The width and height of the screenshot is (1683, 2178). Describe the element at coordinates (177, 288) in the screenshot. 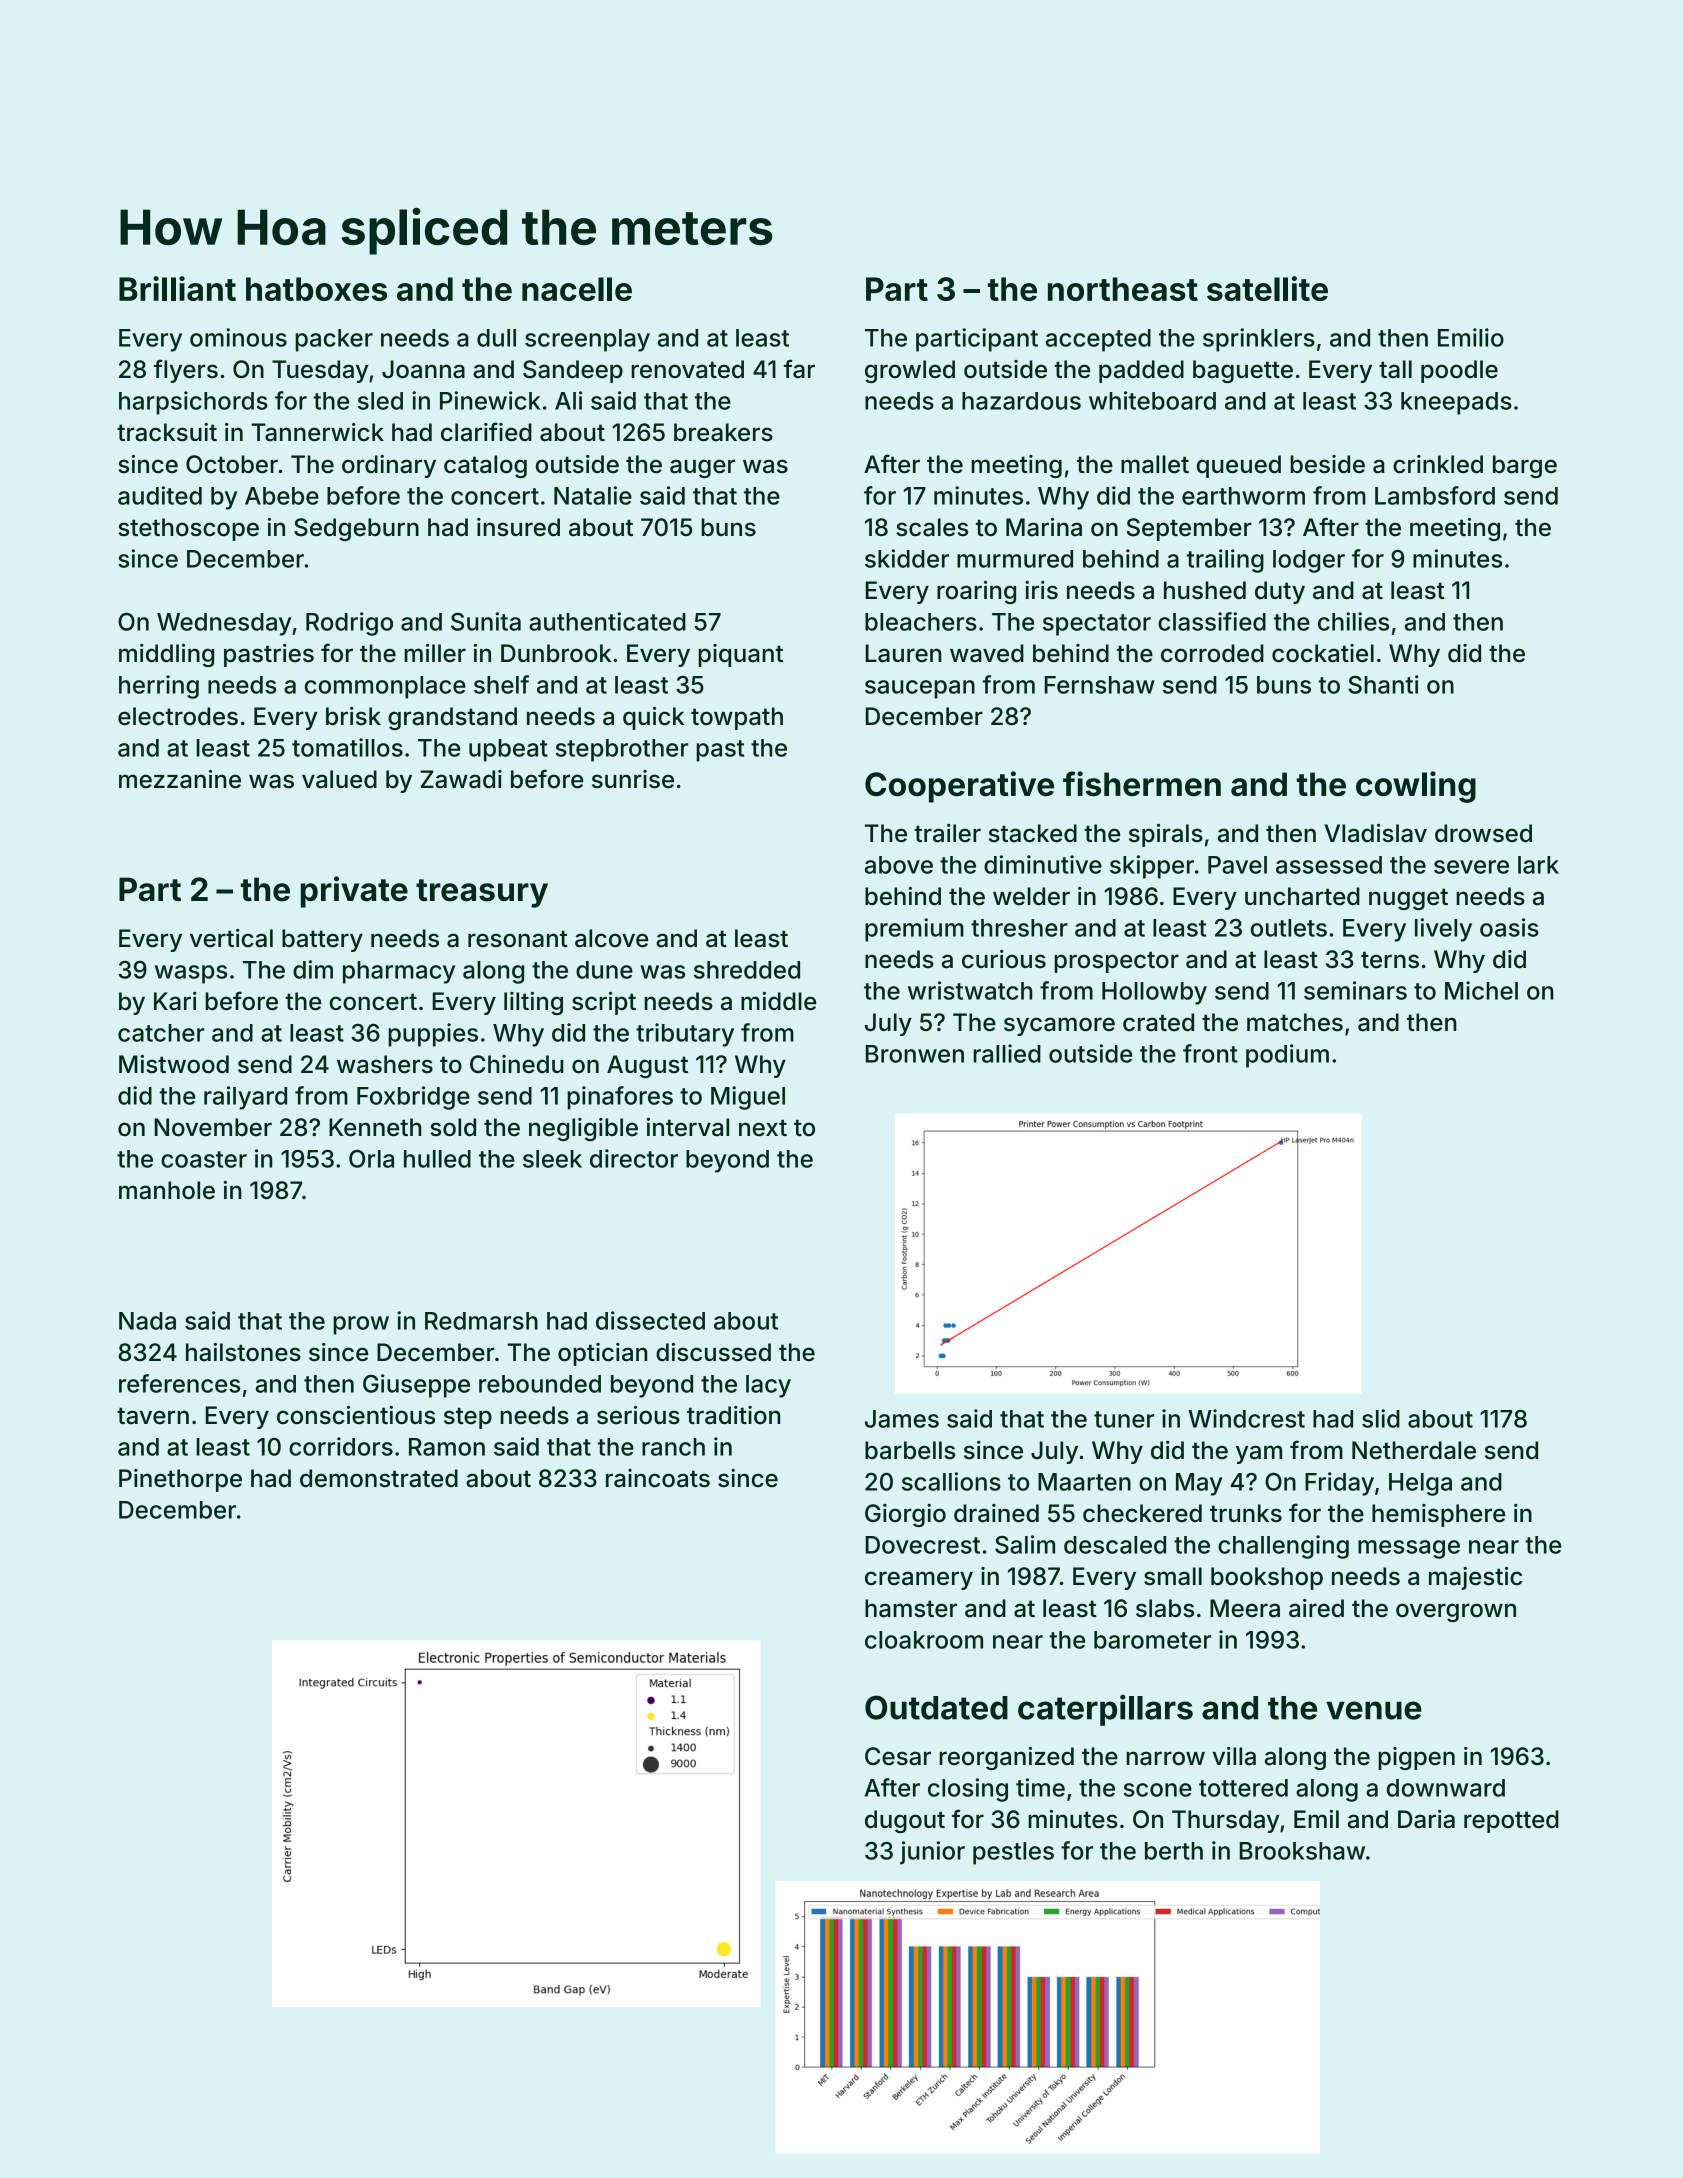

I see `Brilliant` at that location.
